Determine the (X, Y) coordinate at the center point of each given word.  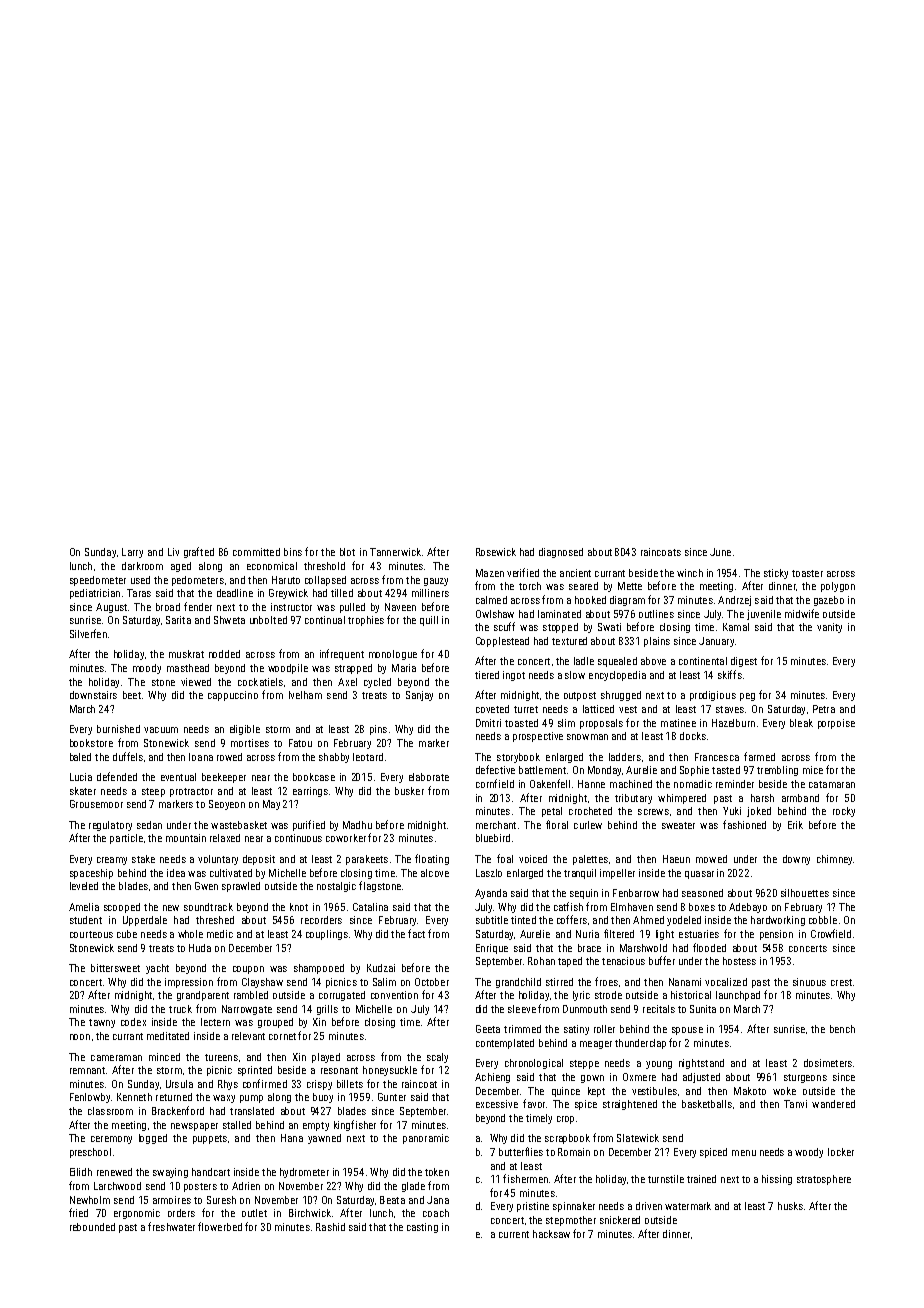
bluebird (493, 838)
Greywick (288, 594)
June (720, 552)
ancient (575, 573)
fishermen (525, 1178)
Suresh (221, 1200)
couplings (327, 935)
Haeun (676, 859)
